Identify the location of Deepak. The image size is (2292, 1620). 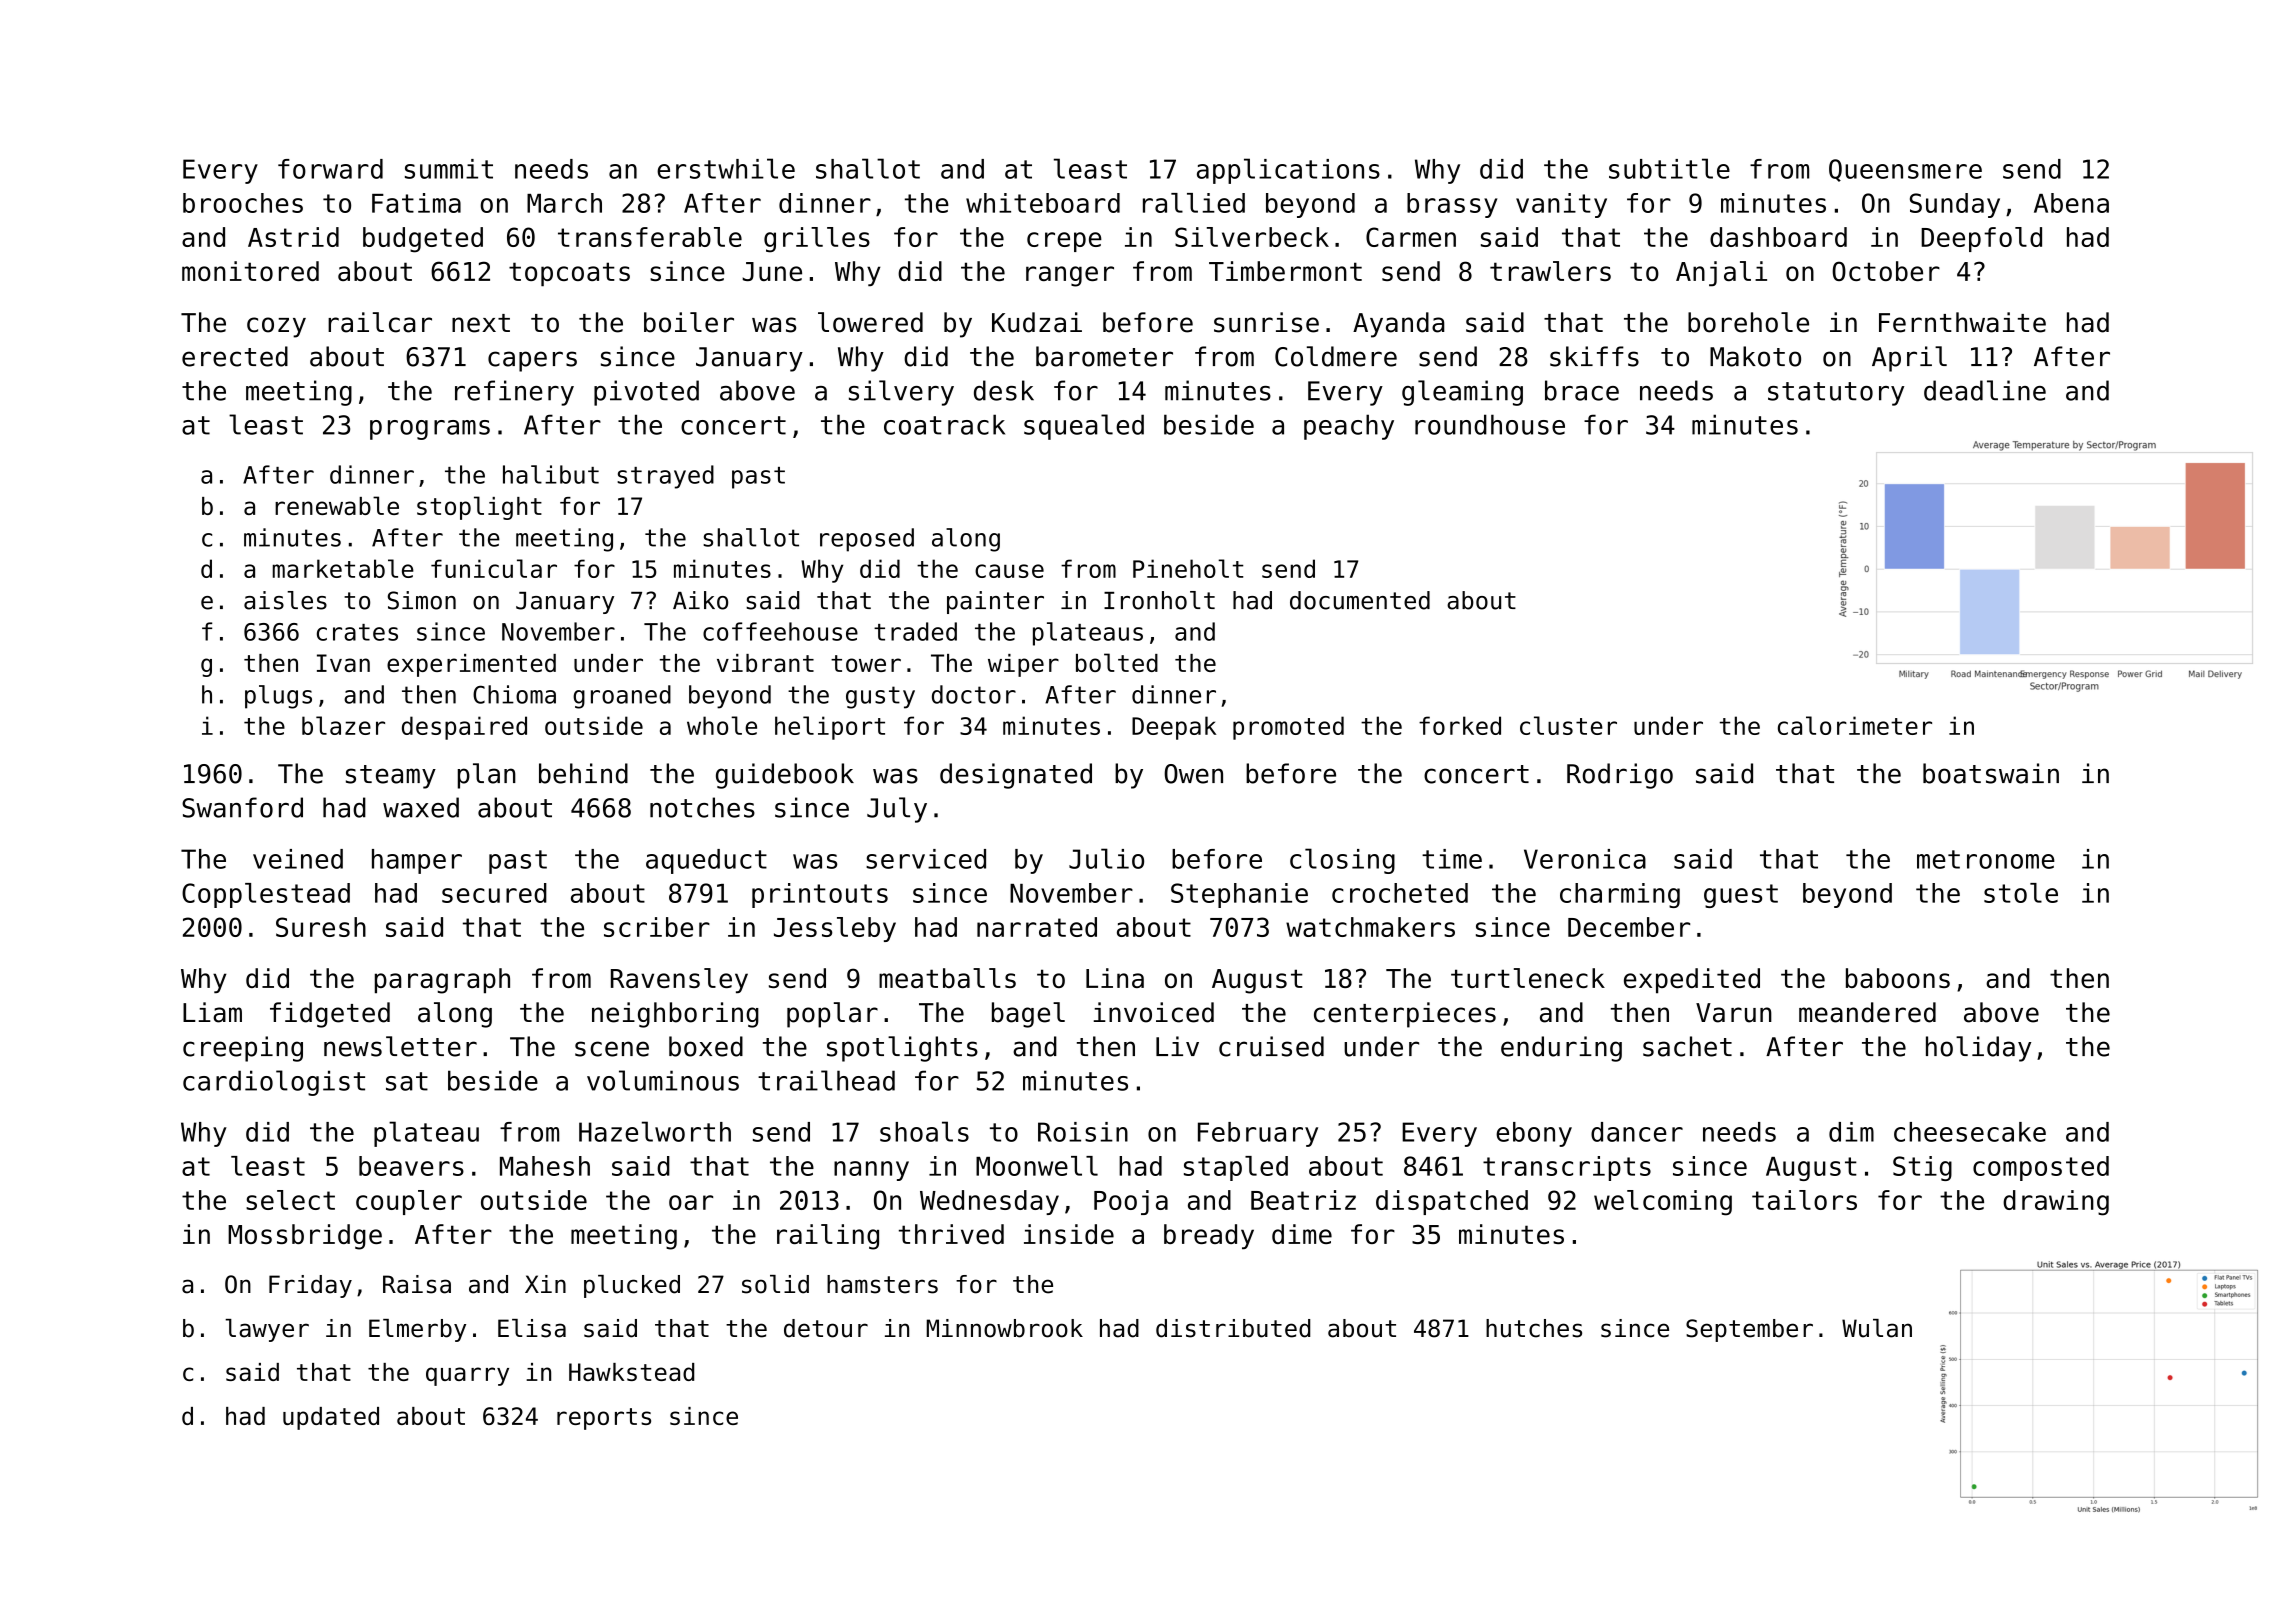
(1174, 728).
